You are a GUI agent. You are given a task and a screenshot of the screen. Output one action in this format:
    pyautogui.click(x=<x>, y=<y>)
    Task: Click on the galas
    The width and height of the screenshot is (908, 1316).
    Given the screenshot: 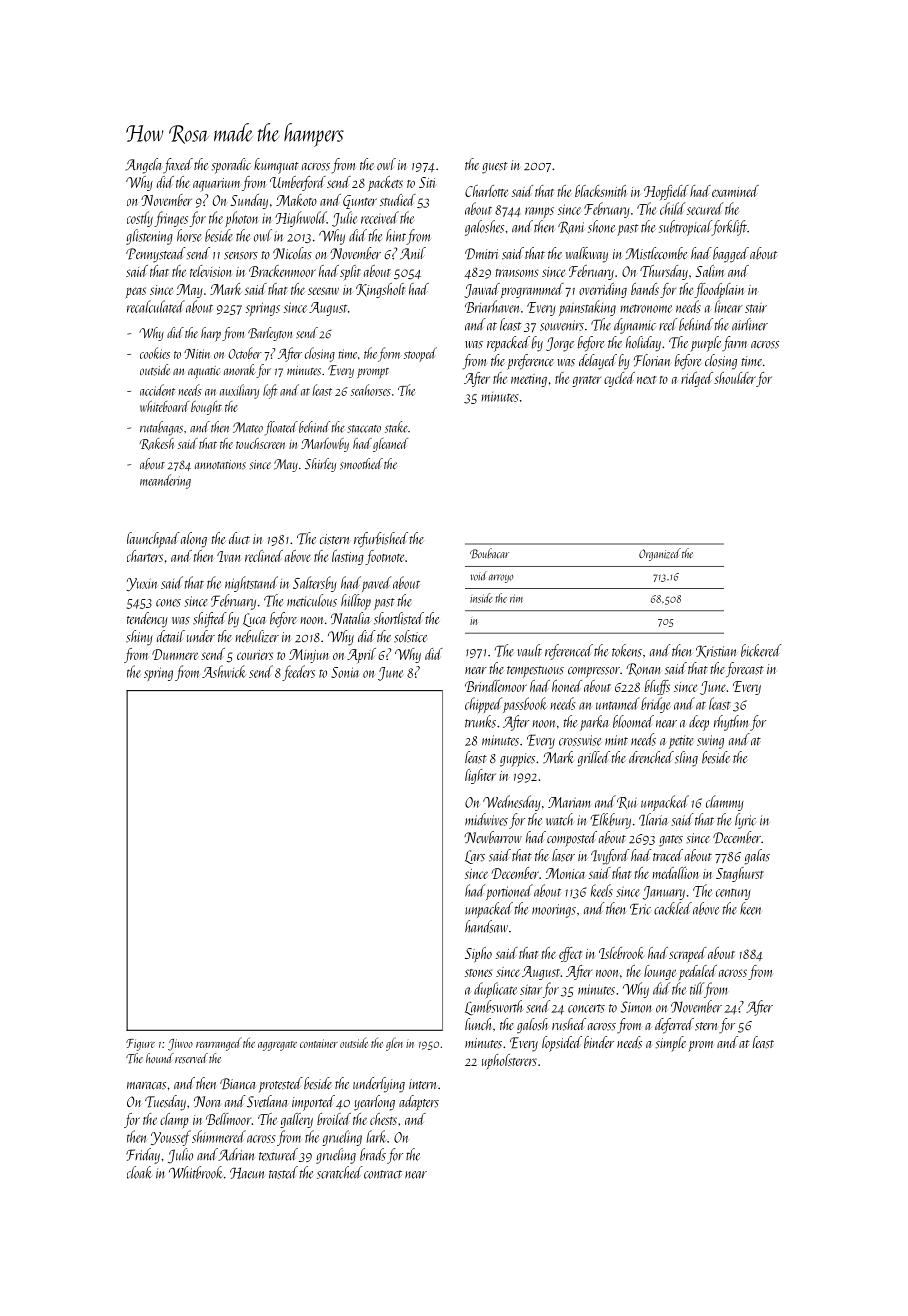 What is the action you would take?
    pyautogui.click(x=757, y=857)
